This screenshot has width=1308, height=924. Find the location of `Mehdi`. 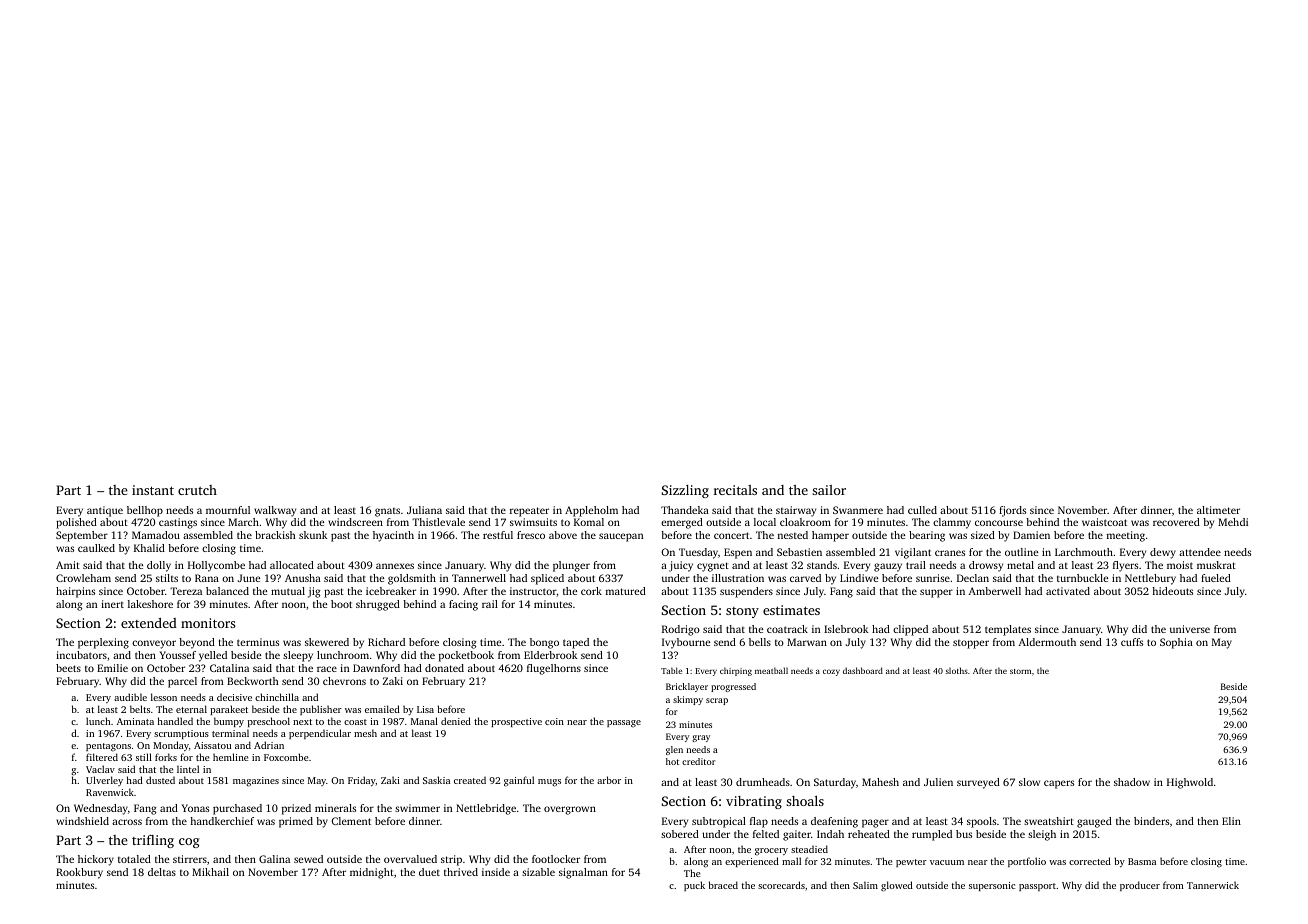

Mehdi is located at coordinates (1233, 522).
